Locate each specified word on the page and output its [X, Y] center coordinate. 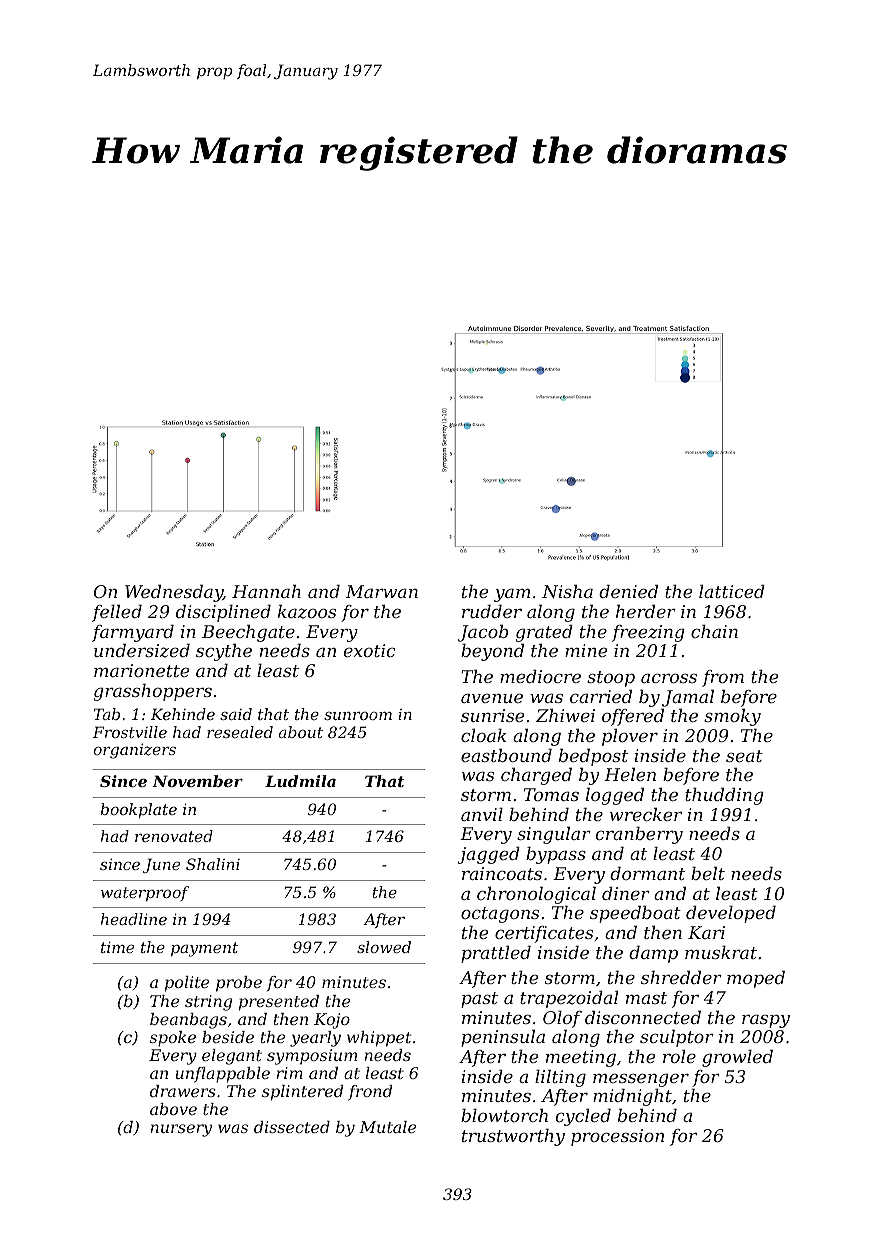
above [173, 1109]
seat [744, 756]
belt [708, 873]
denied [628, 591]
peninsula [503, 1038]
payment [204, 949]
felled [117, 613]
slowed [384, 947]
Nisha [567, 591]
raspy [766, 1021]
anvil [482, 814]
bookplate [139, 810]
